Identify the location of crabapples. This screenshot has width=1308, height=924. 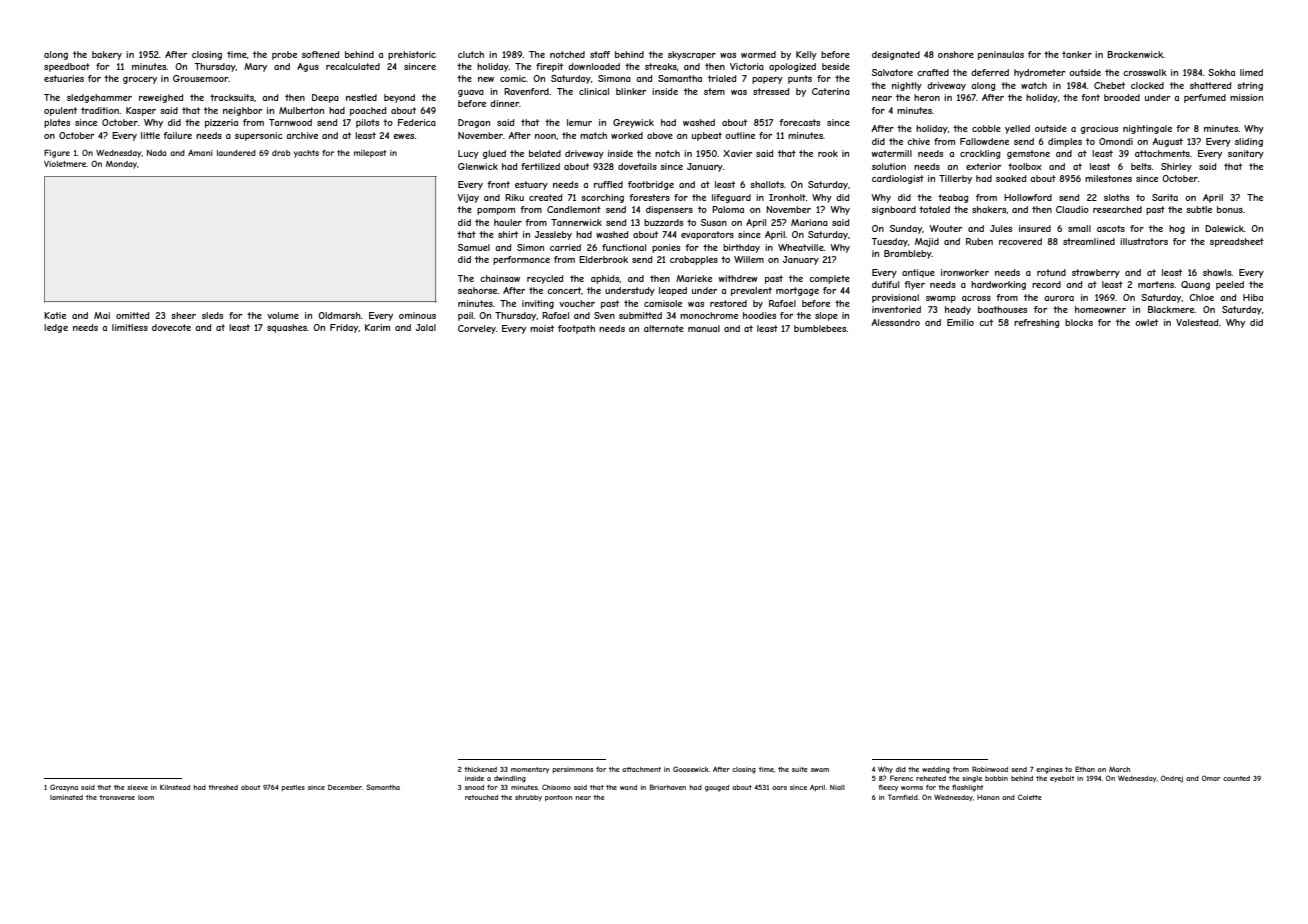
(694, 260).
